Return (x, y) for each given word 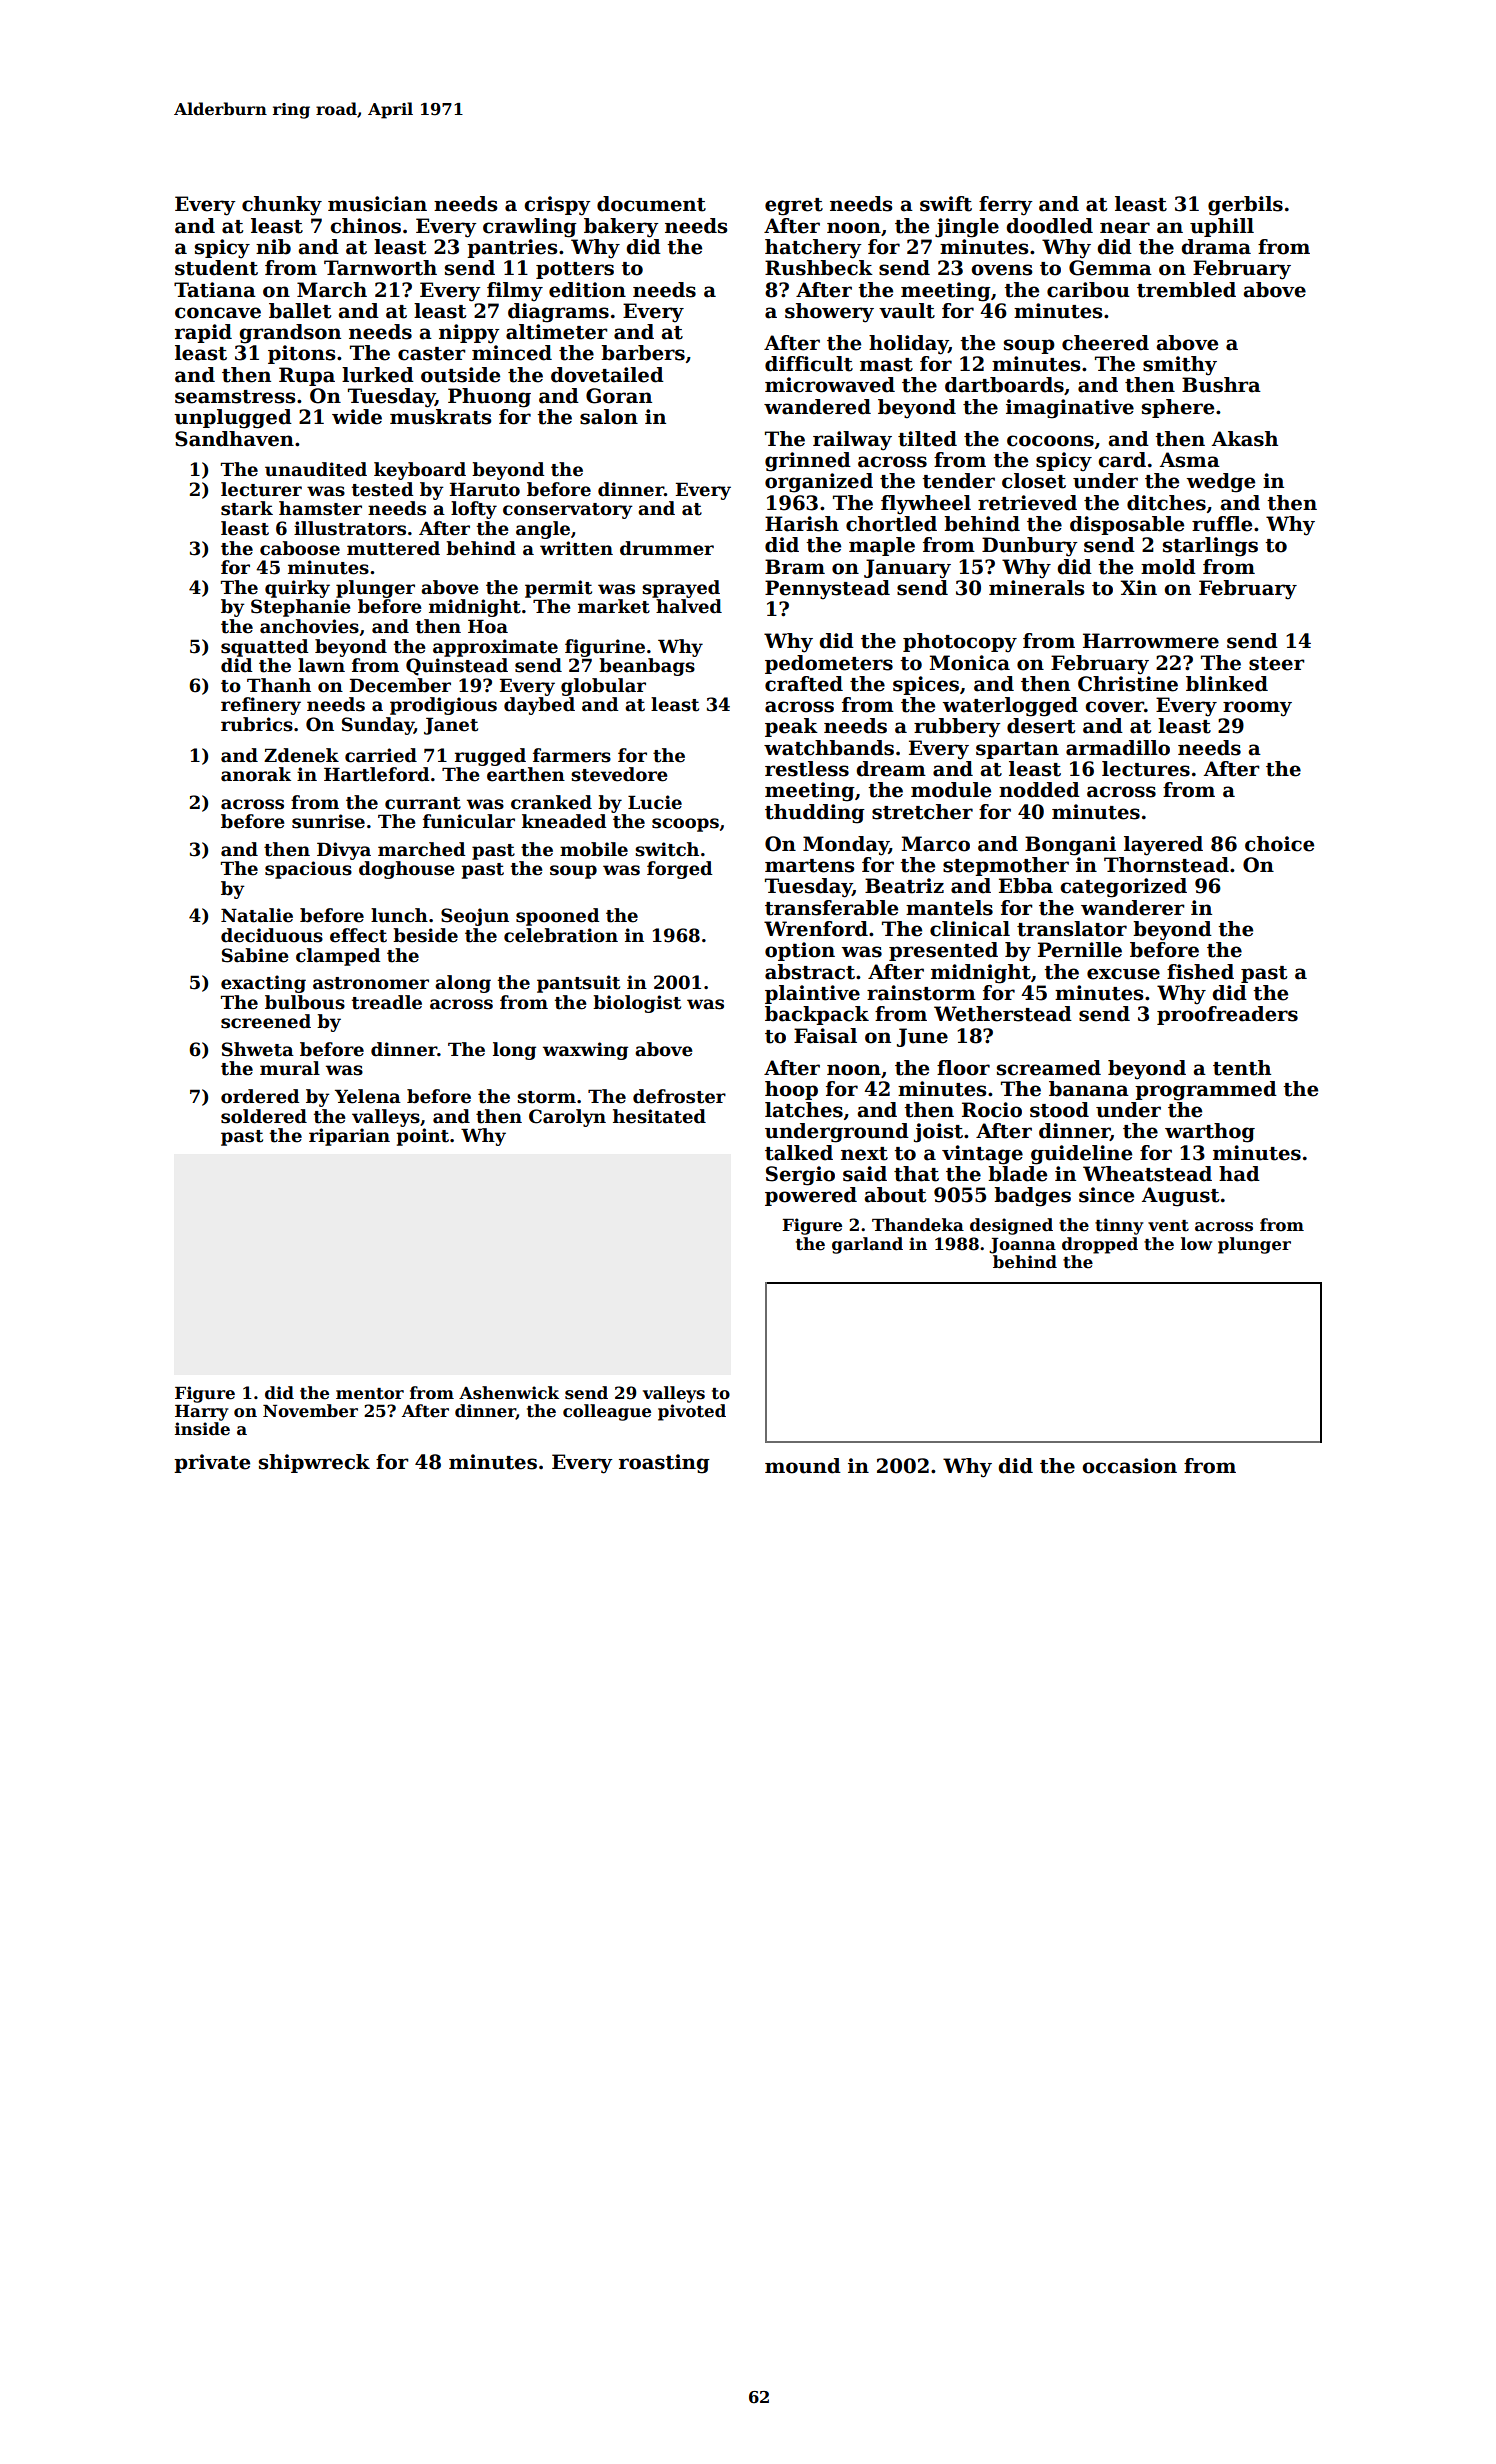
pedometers (829, 664)
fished (1200, 972)
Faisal (825, 1036)
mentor (370, 1394)
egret (794, 207)
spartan (1017, 750)
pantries (512, 248)
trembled (1186, 290)
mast (886, 365)
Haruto (485, 489)
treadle (386, 1002)
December (400, 685)
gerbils (1245, 206)
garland (867, 1245)
